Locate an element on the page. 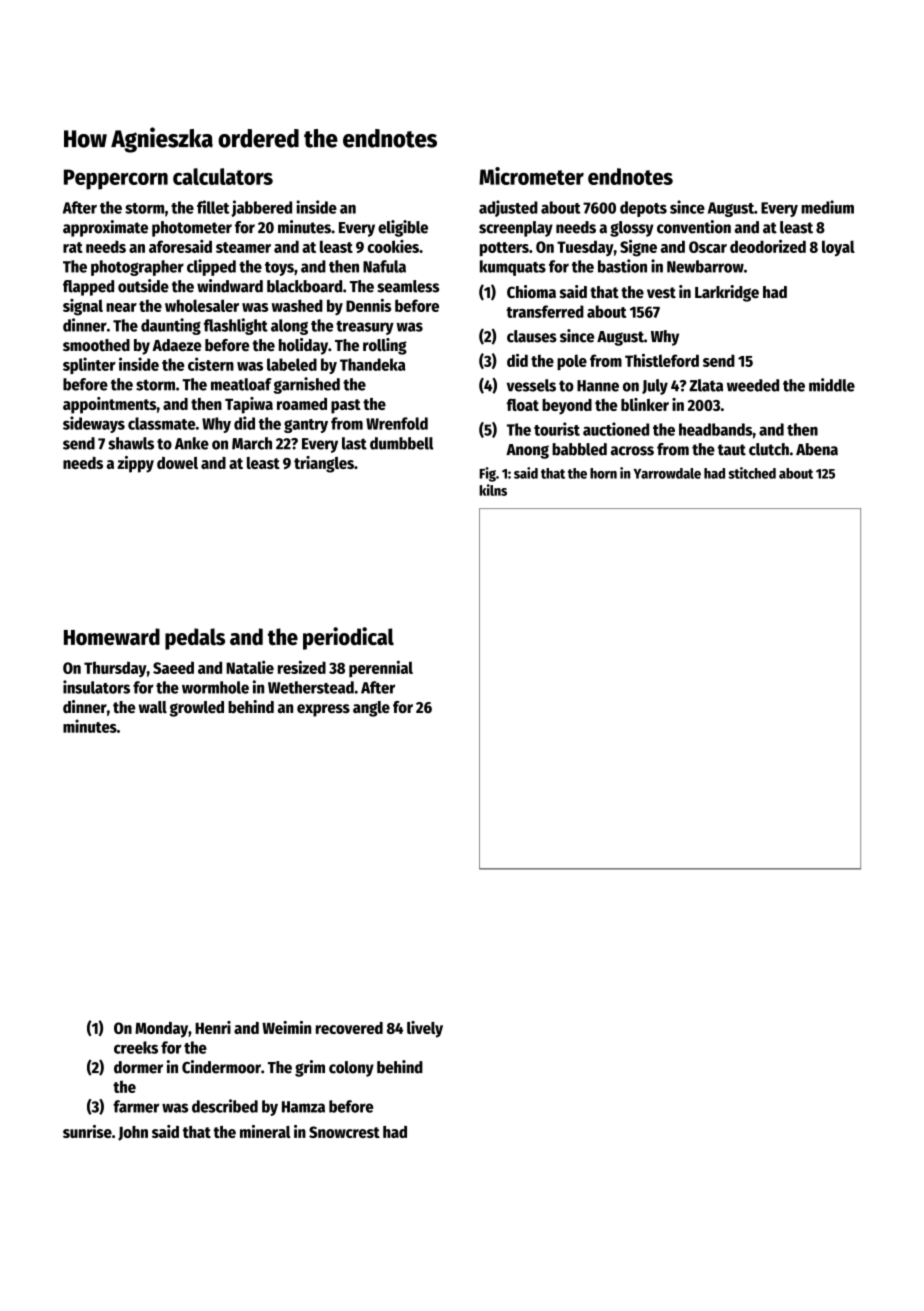  depots is located at coordinates (643, 209).
